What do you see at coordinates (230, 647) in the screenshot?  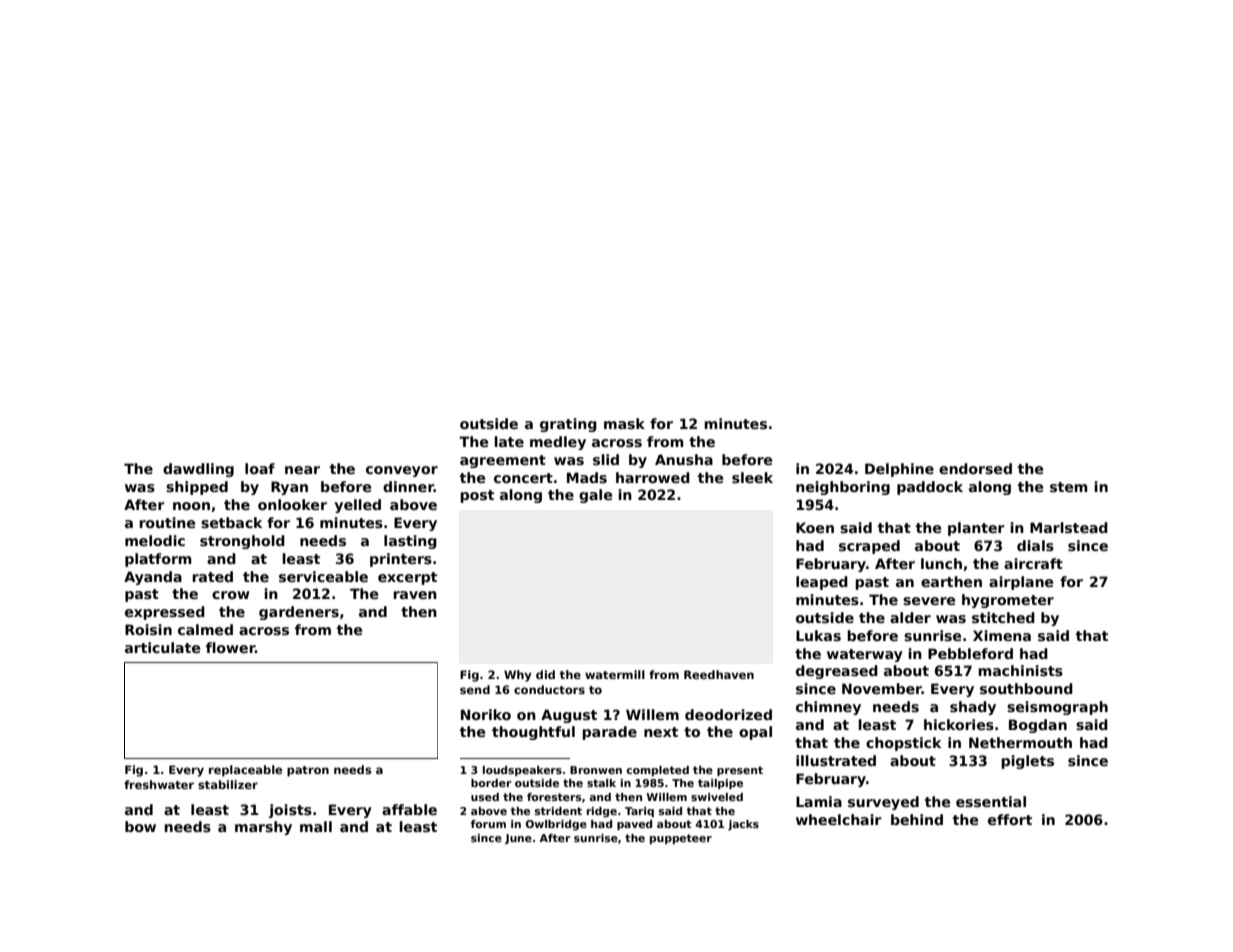 I see `flower` at bounding box center [230, 647].
